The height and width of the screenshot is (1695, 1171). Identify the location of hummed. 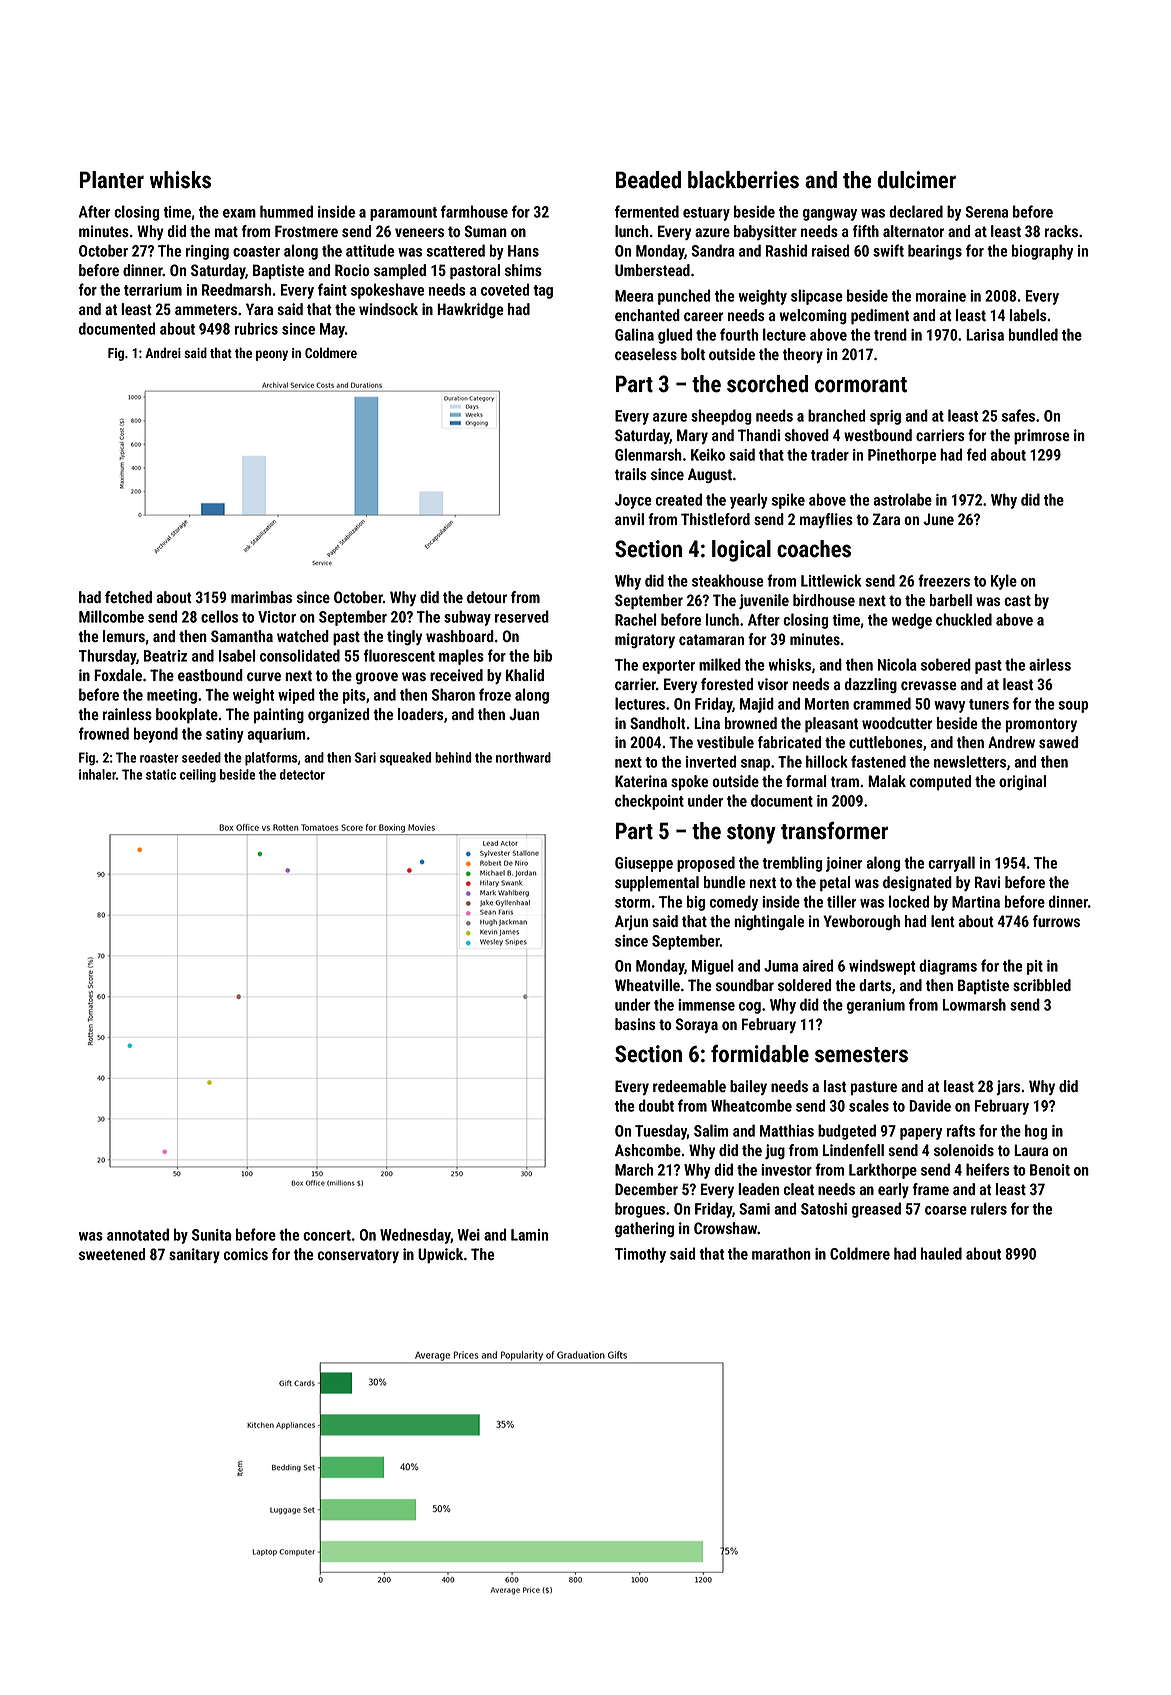
(286, 211).
